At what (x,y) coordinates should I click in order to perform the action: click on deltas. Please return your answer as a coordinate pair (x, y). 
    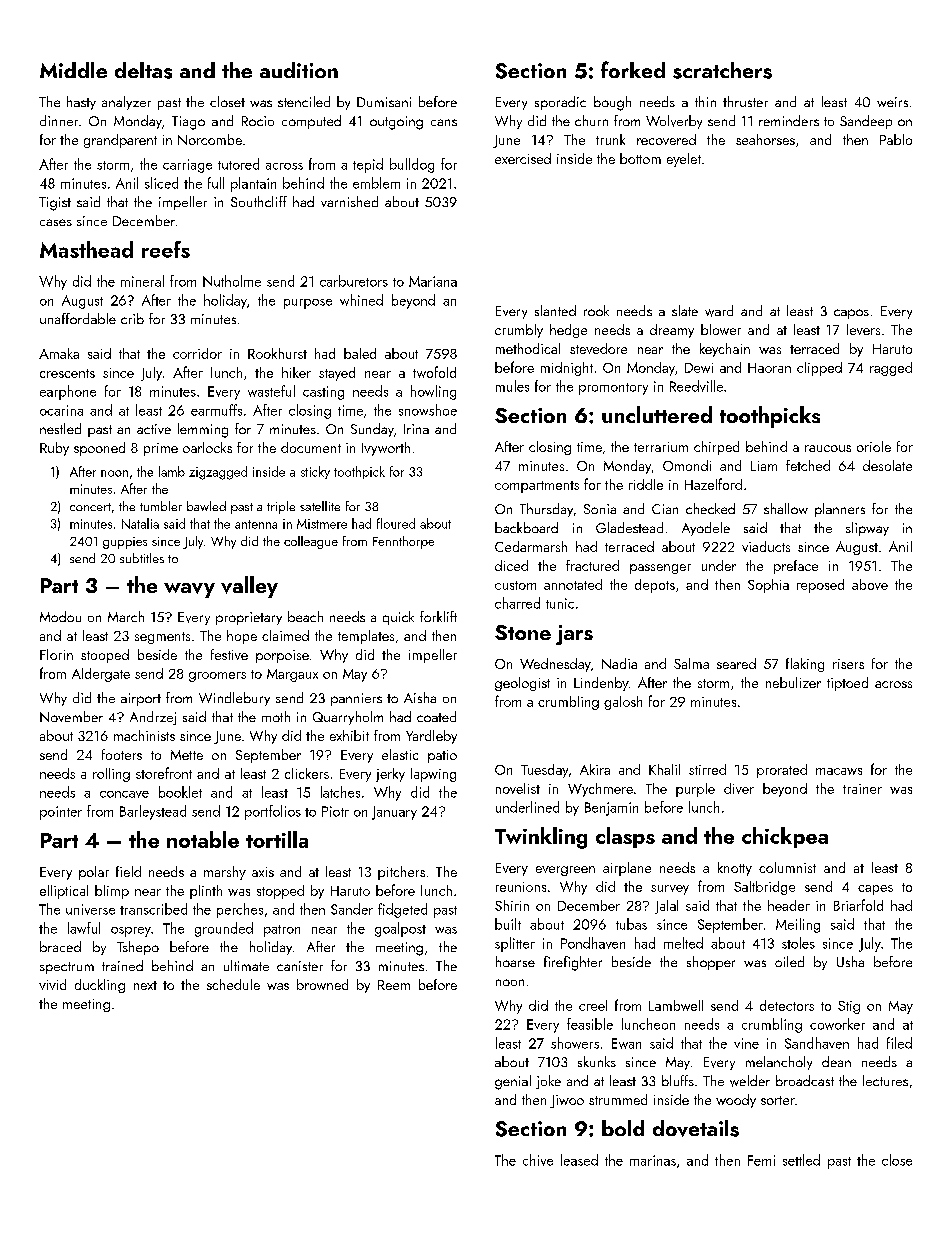
    Looking at the image, I should click on (143, 70).
